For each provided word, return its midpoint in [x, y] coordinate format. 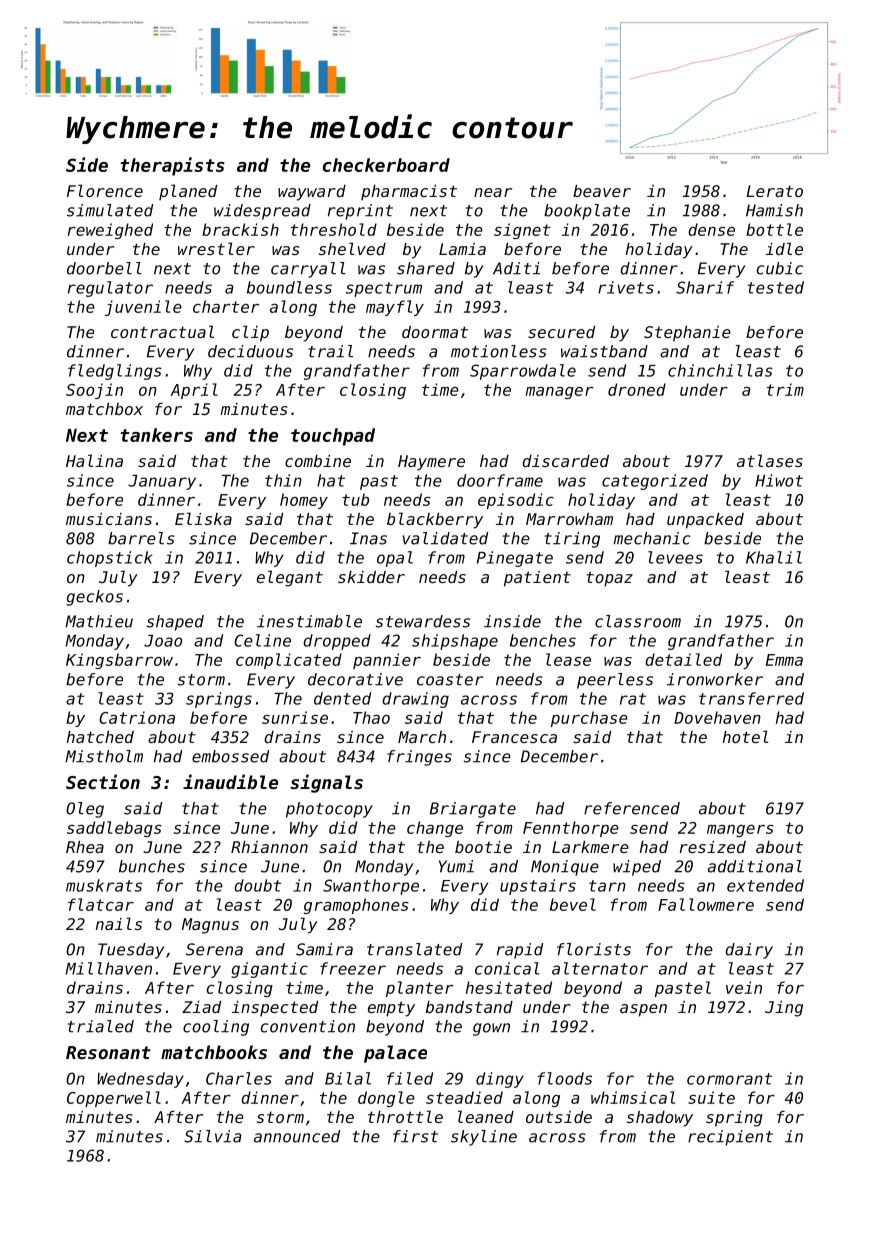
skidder [371, 577]
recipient [730, 1138]
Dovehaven [717, 717]
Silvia [212, 1136]
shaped [175, 623]
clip [250, 333]
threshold [334, 229]
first [415, 1136]
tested [775, 287]
